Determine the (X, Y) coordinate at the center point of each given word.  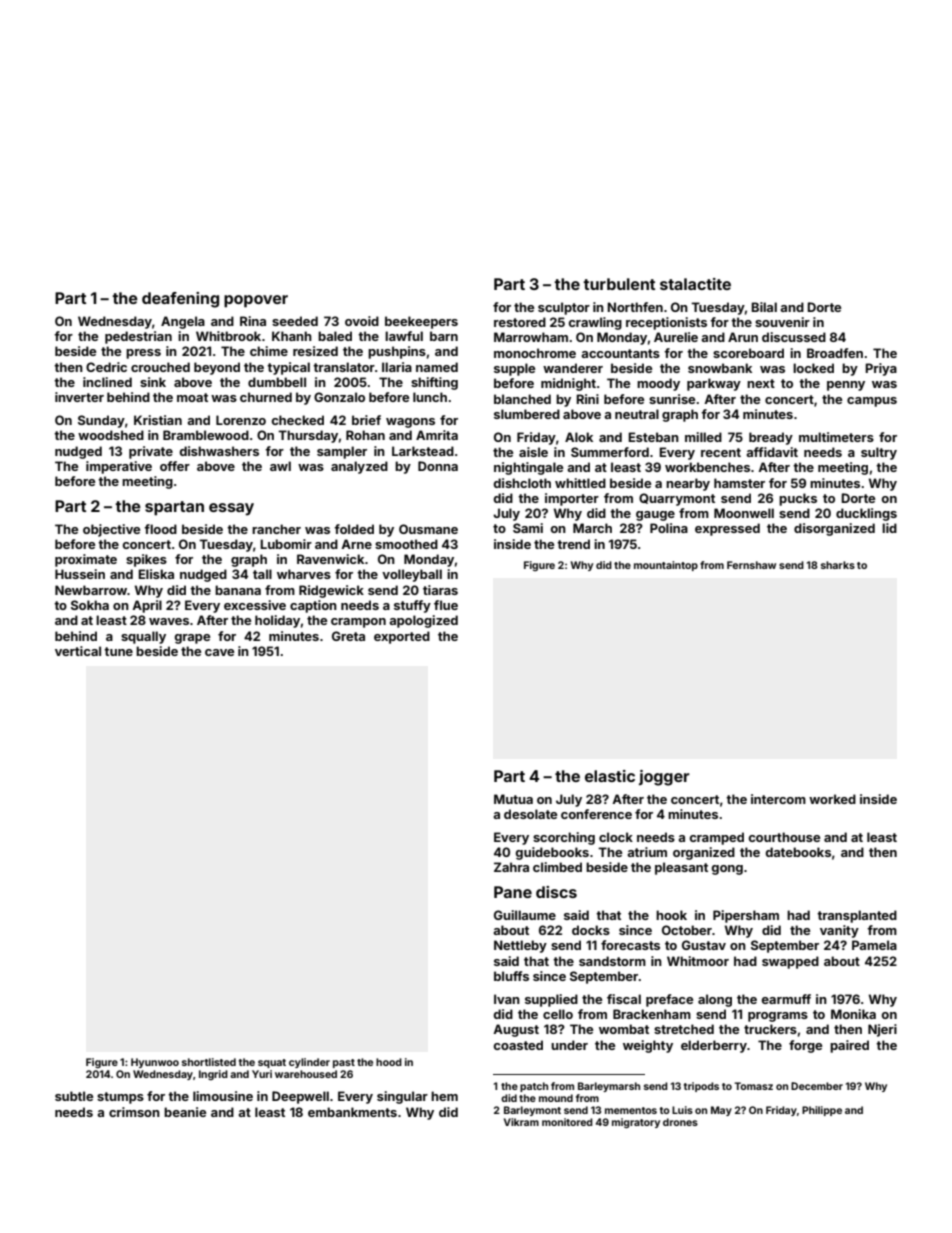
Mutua (513, 799)
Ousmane (428, 529)
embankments (352, 1112)
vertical (78, 651)
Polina (669, 528)
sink (153, 382)
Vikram (521, 1122)
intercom (778, 799)
